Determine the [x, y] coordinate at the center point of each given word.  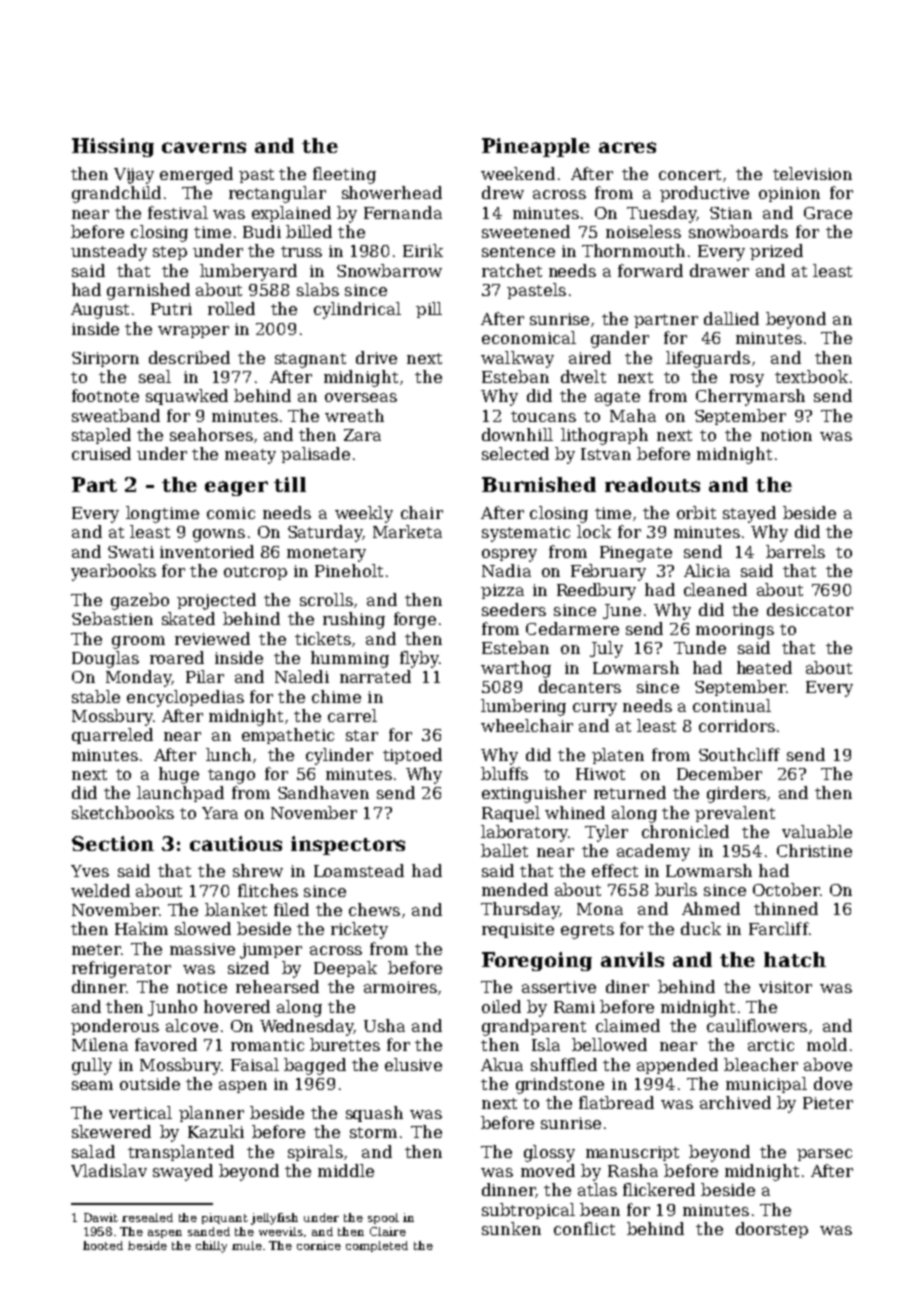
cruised [101, 453]
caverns [204, 147]
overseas [361, 397]
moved [548, 1170]
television [812, 173]
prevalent [735, 814]
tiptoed [412, 756]
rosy [747, 380]
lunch [228, 754]
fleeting [344, 175]
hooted [103, 1245]
